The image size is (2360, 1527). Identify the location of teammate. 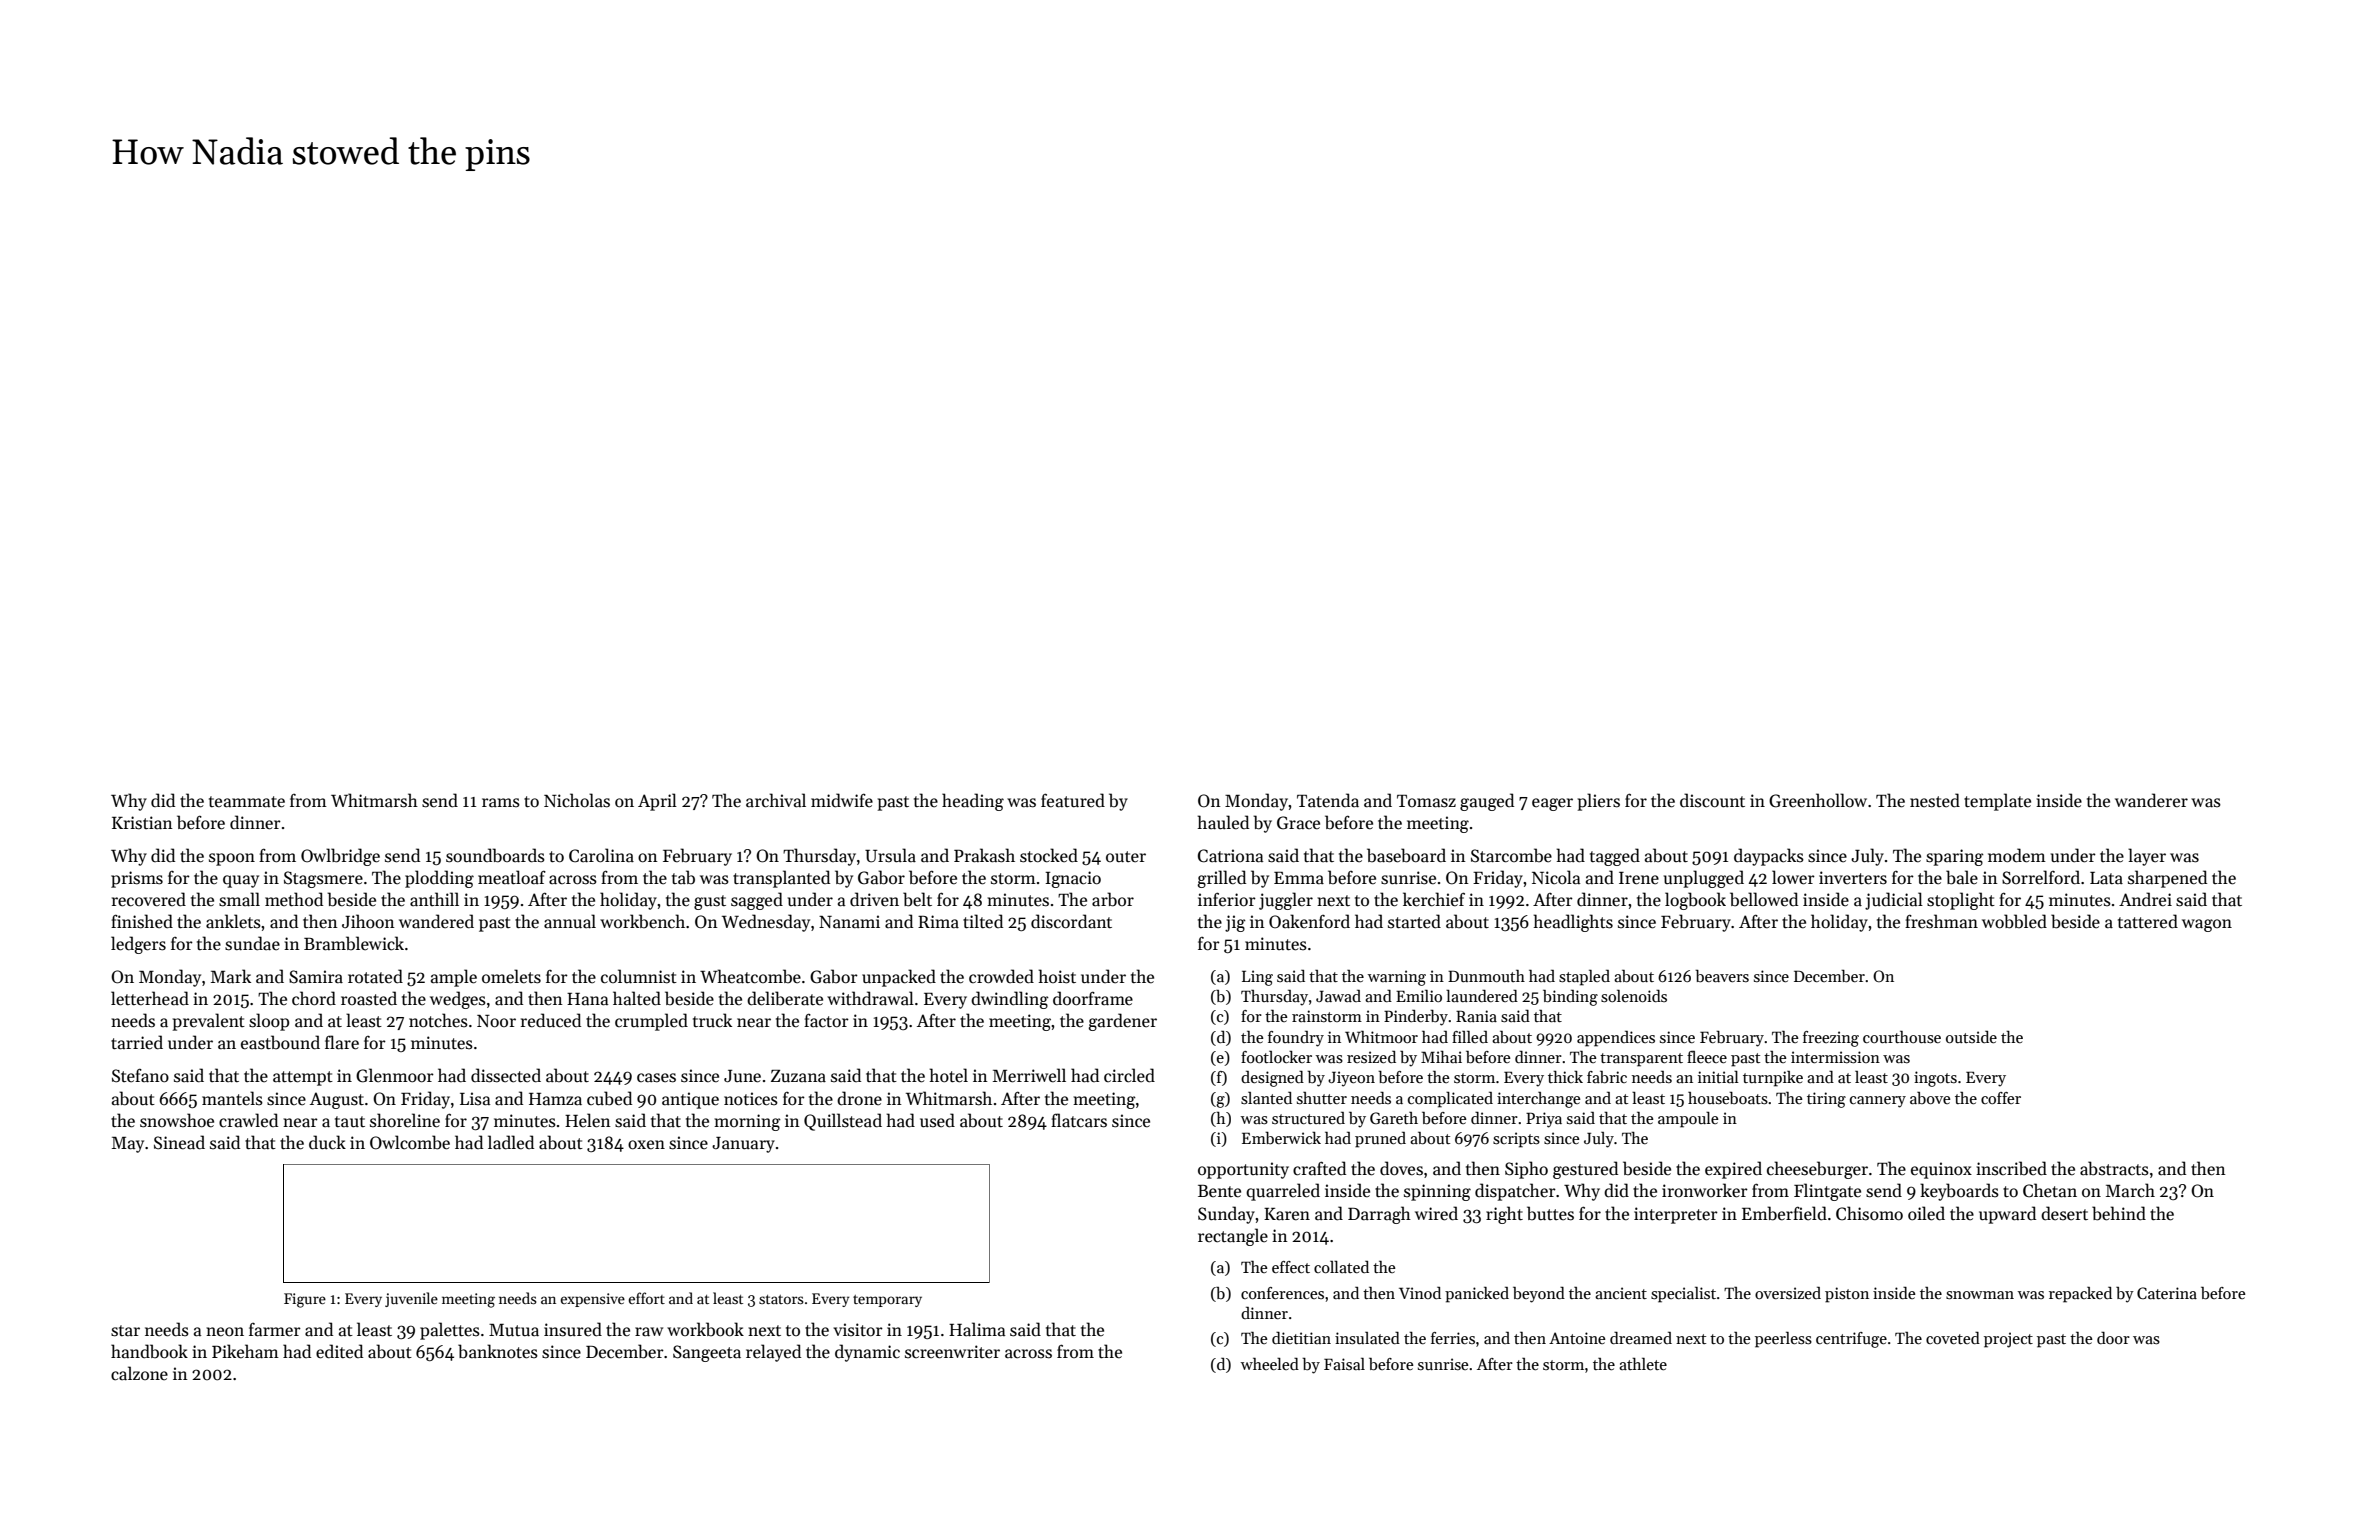
(247, 802).
